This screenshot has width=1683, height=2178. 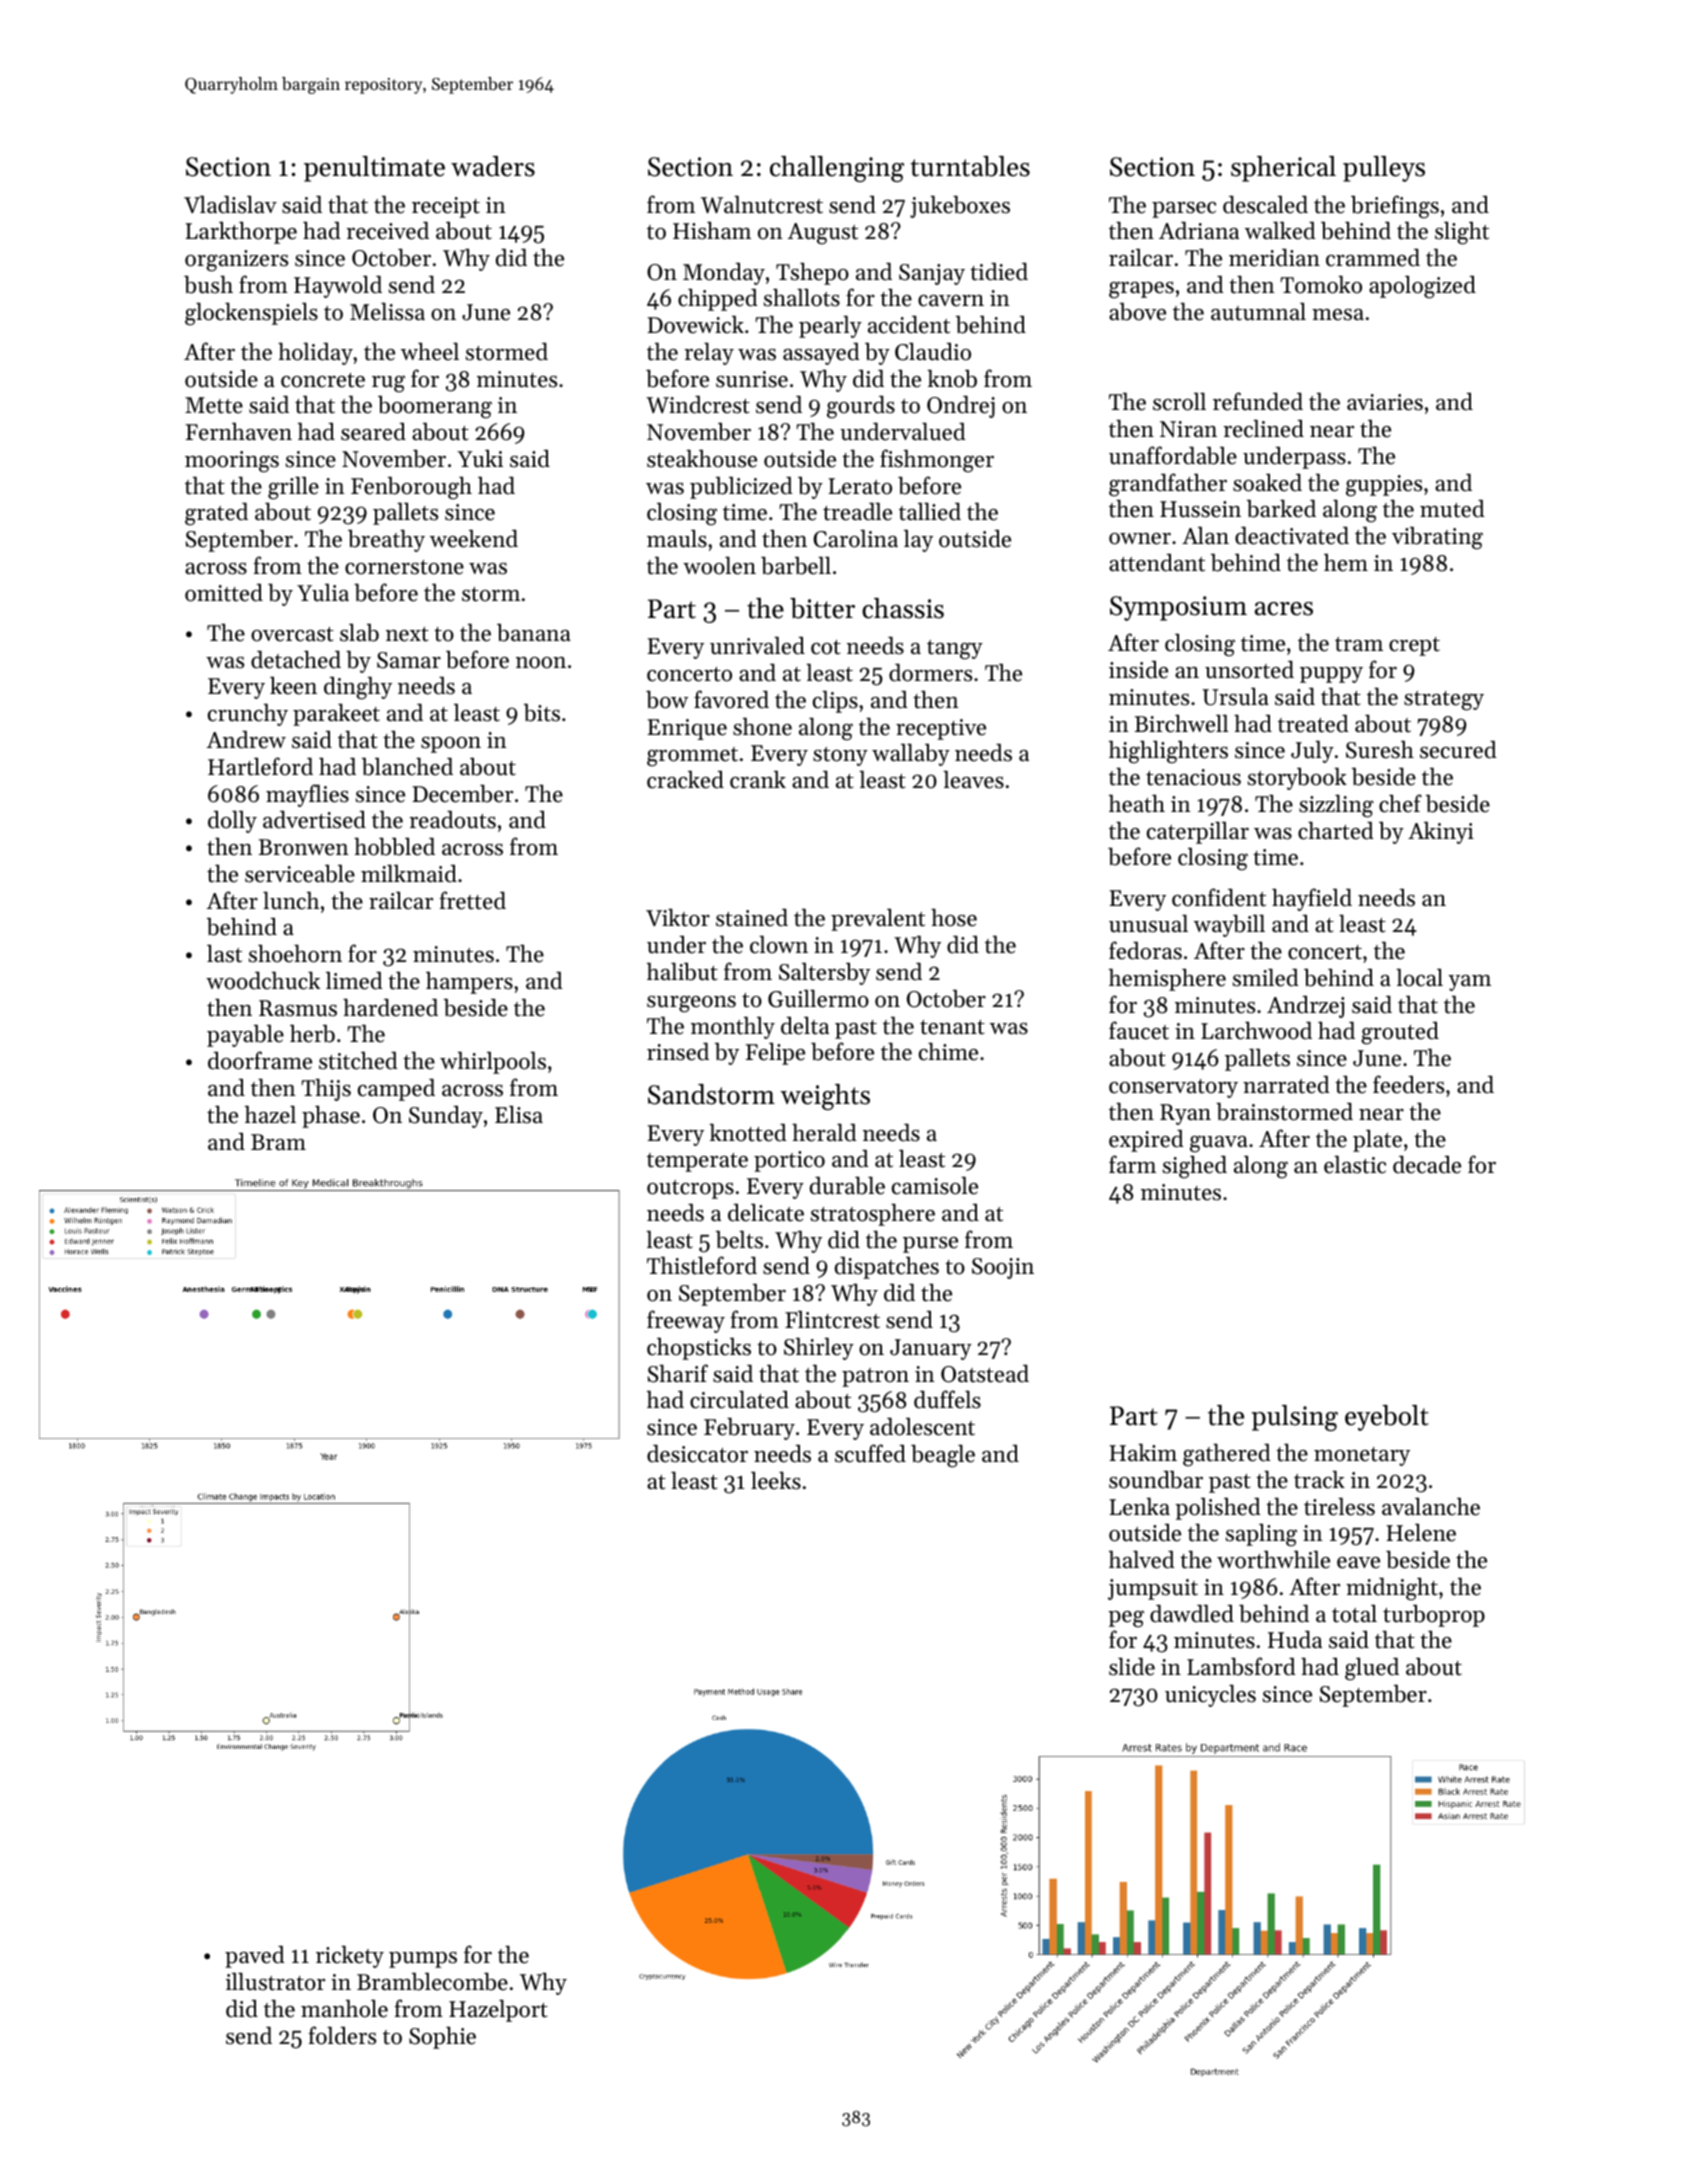 I want to click on dawdled, so click(x=1192, y=1613).
